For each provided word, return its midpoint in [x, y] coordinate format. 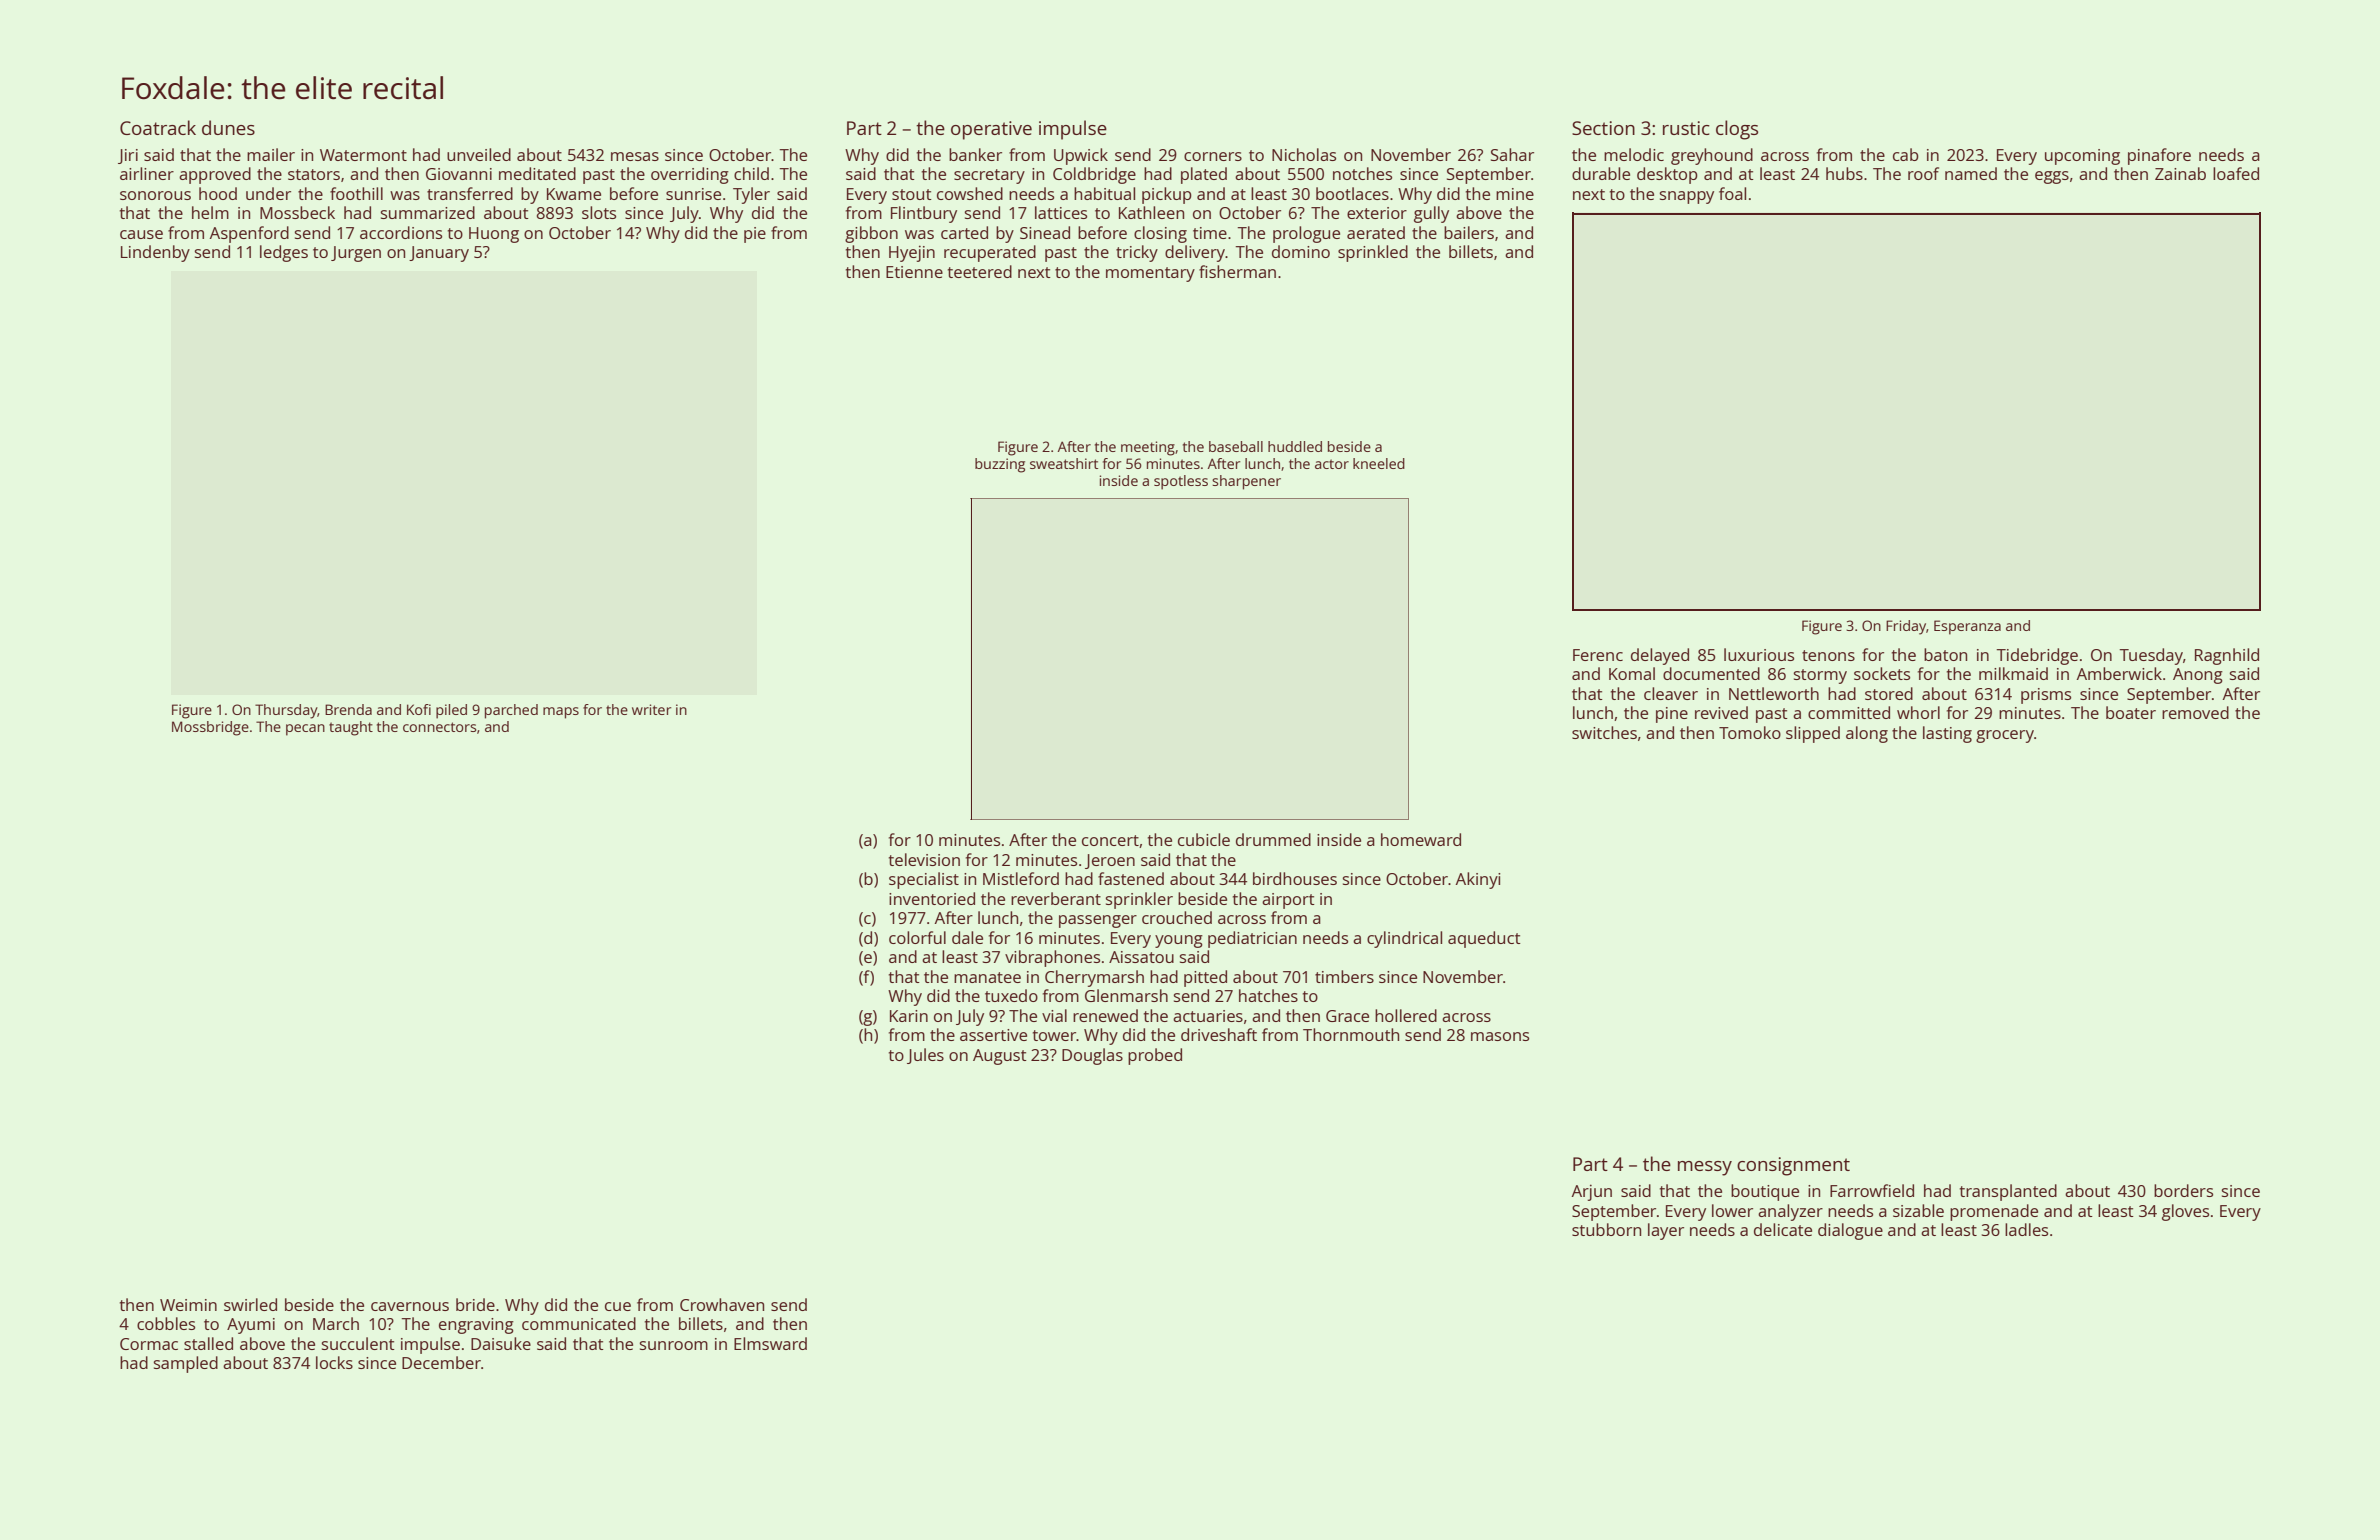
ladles [2026, 1229]
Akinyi [1478, 880]
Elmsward [770, 1343]
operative [991, 130]
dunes [228, 127]
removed [2195, 712]
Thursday [286, 711]
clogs [1737, 130]
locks [334, 1362]
